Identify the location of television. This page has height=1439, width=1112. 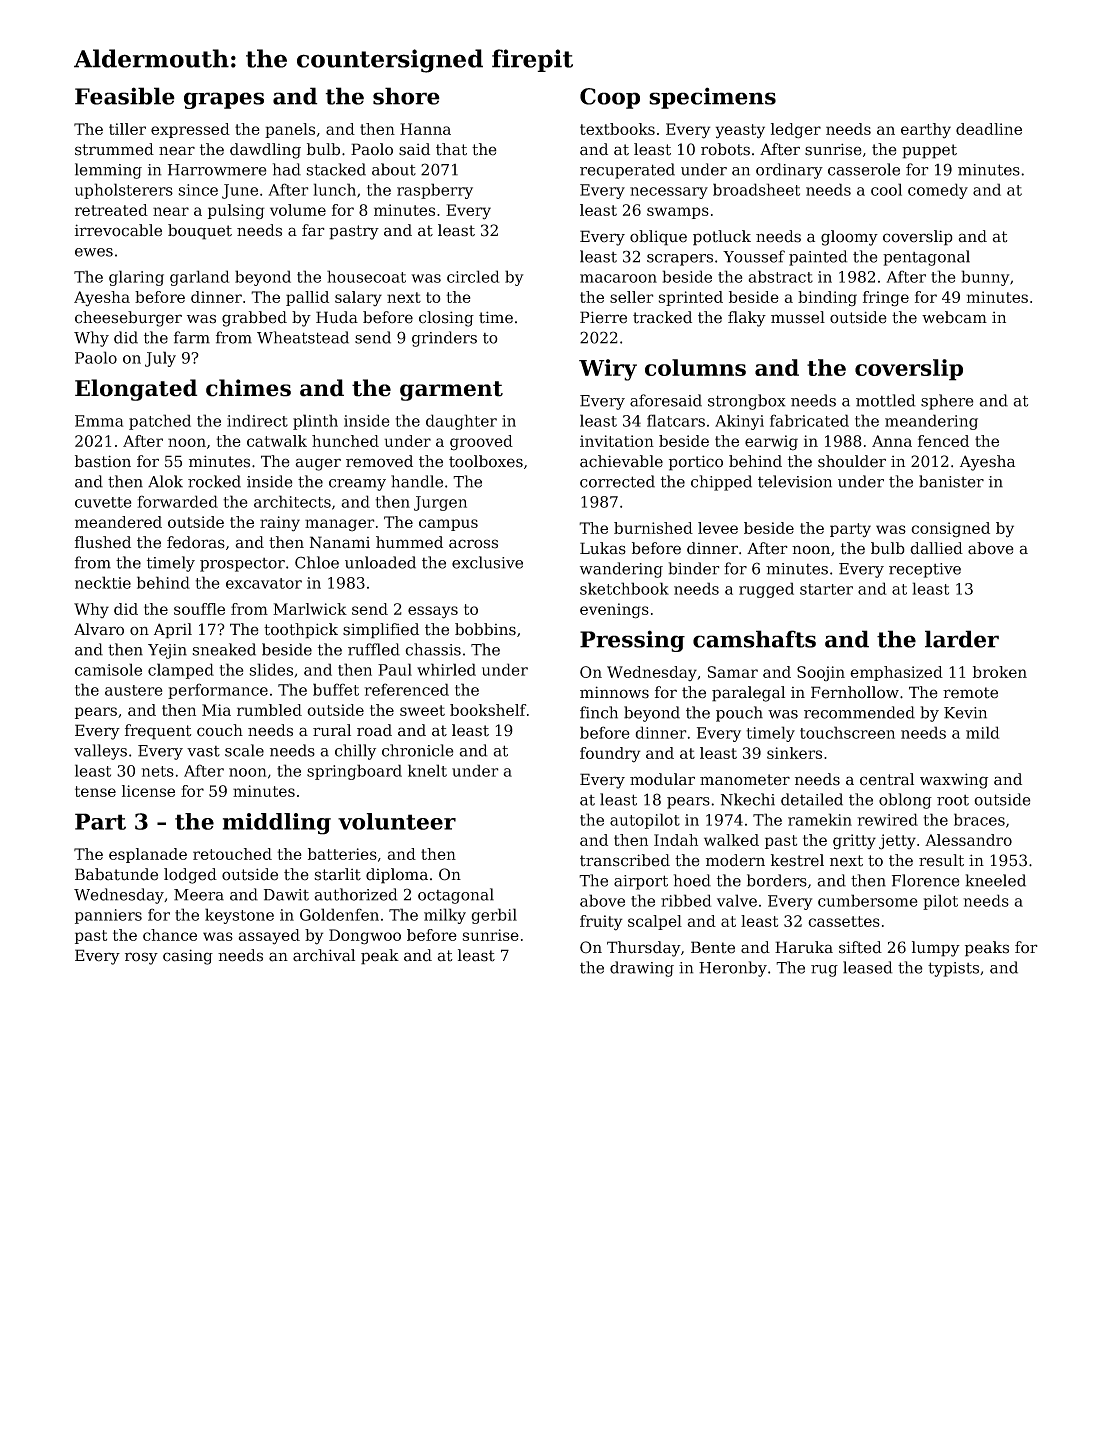
(795, 481).
